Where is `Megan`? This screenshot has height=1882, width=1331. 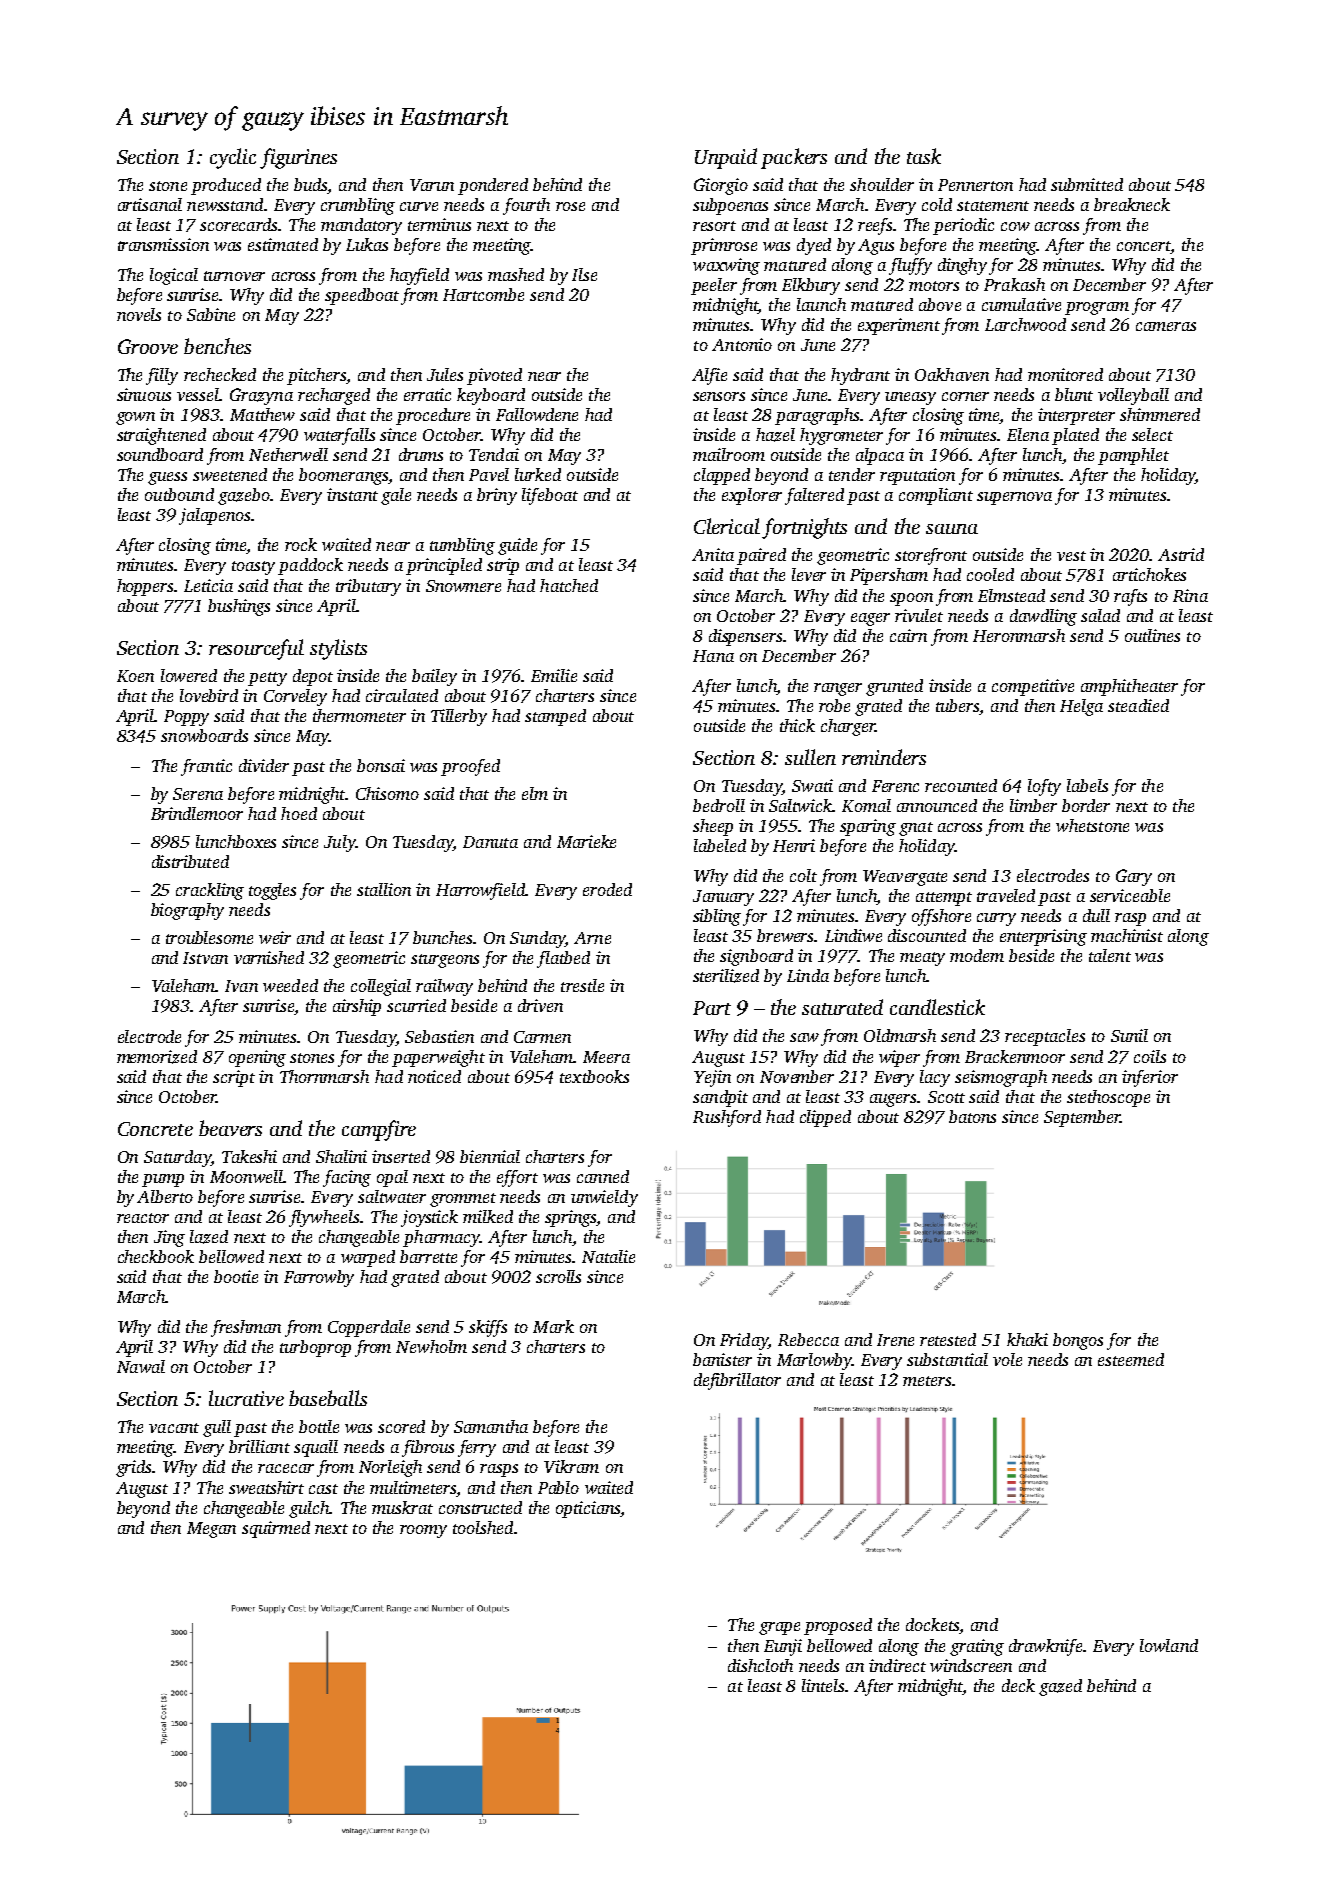
Megan is located at coordinates (211, 1530).
